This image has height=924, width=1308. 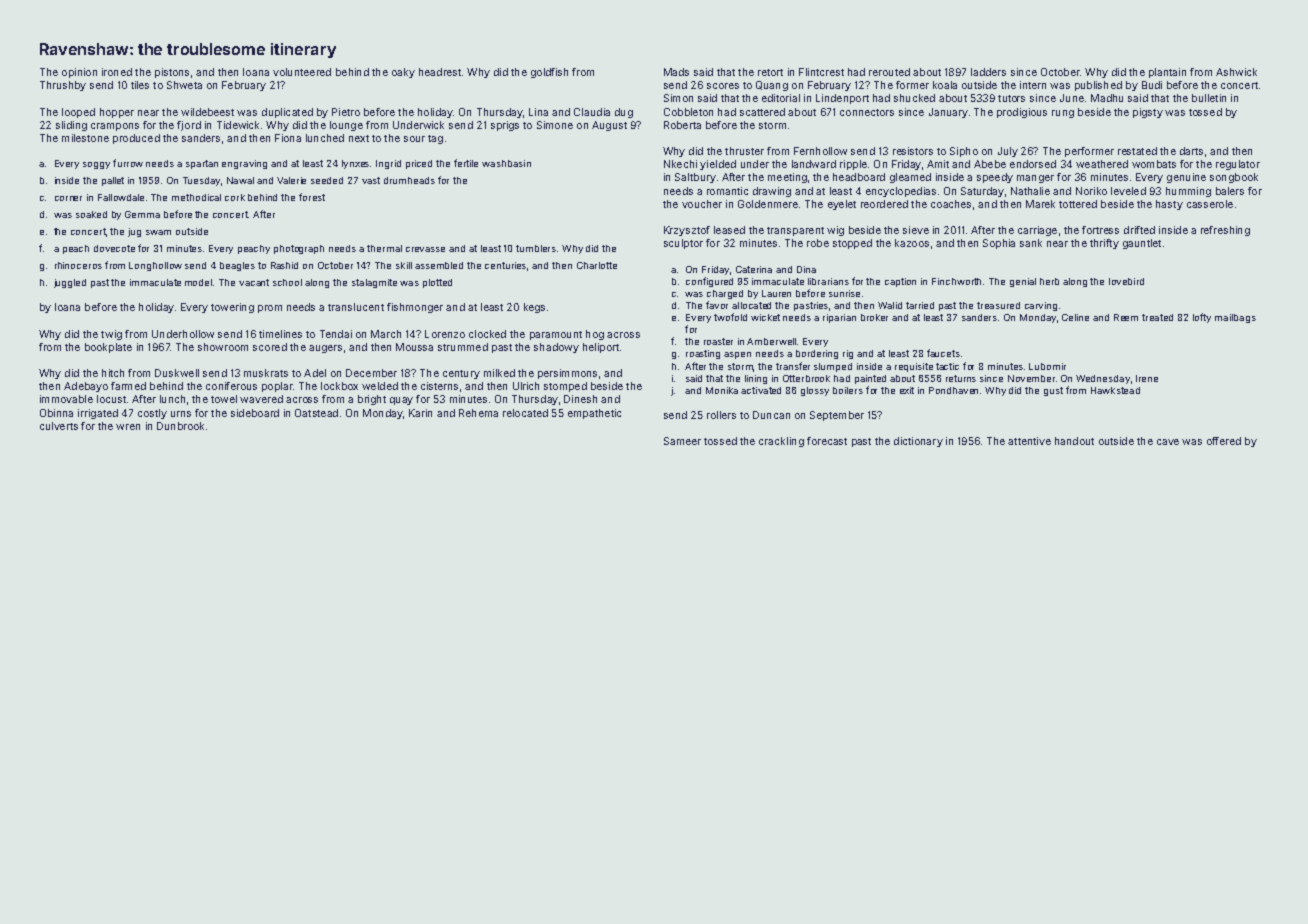 I want to click on lovebird, so click(x=1126, y=281).
